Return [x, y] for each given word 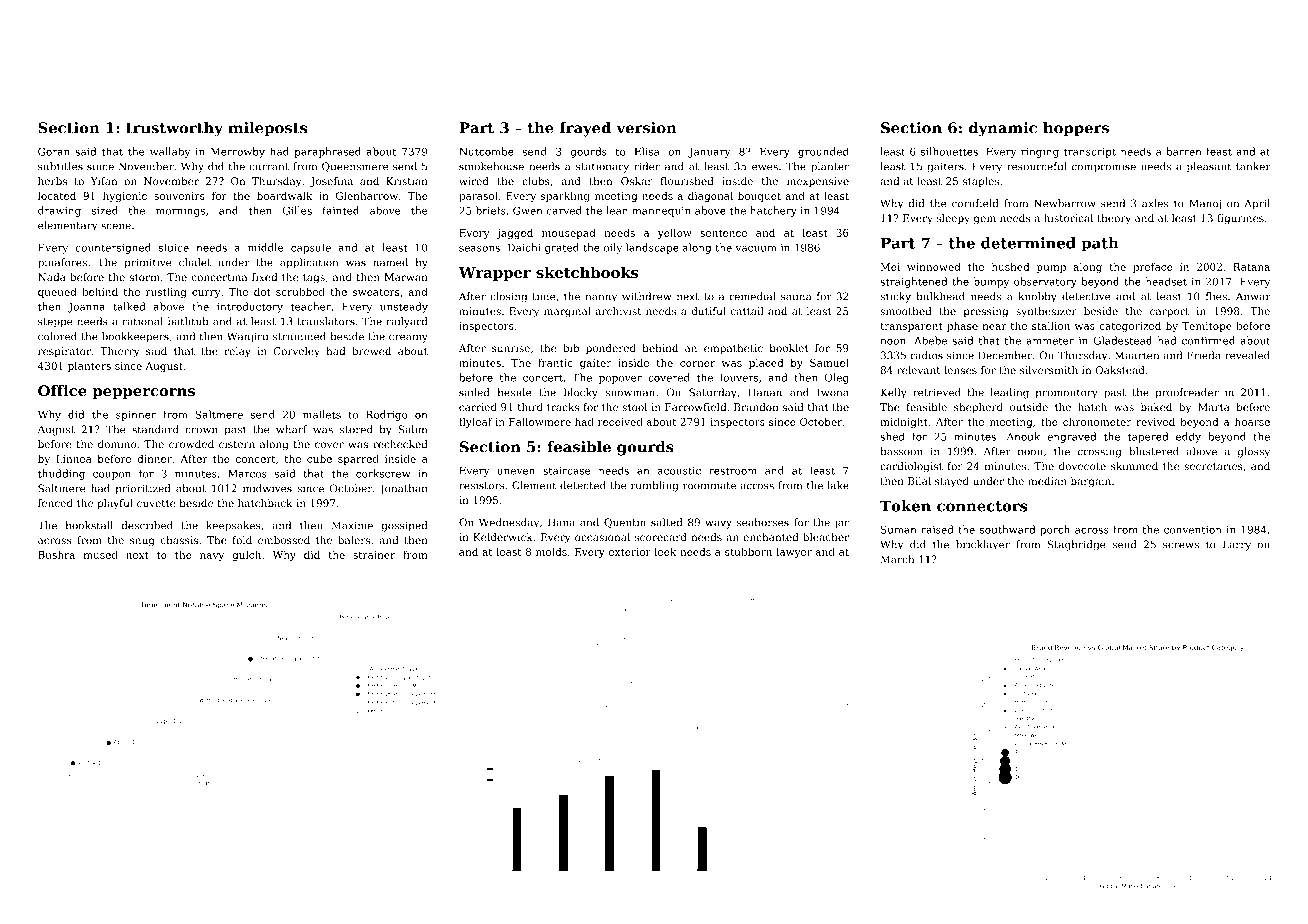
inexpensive [818, 182]
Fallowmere [540, 421]
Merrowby [238, 152]
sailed [474, 392]
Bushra [56, 554]
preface [1153, 268]
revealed [1247, 355]
